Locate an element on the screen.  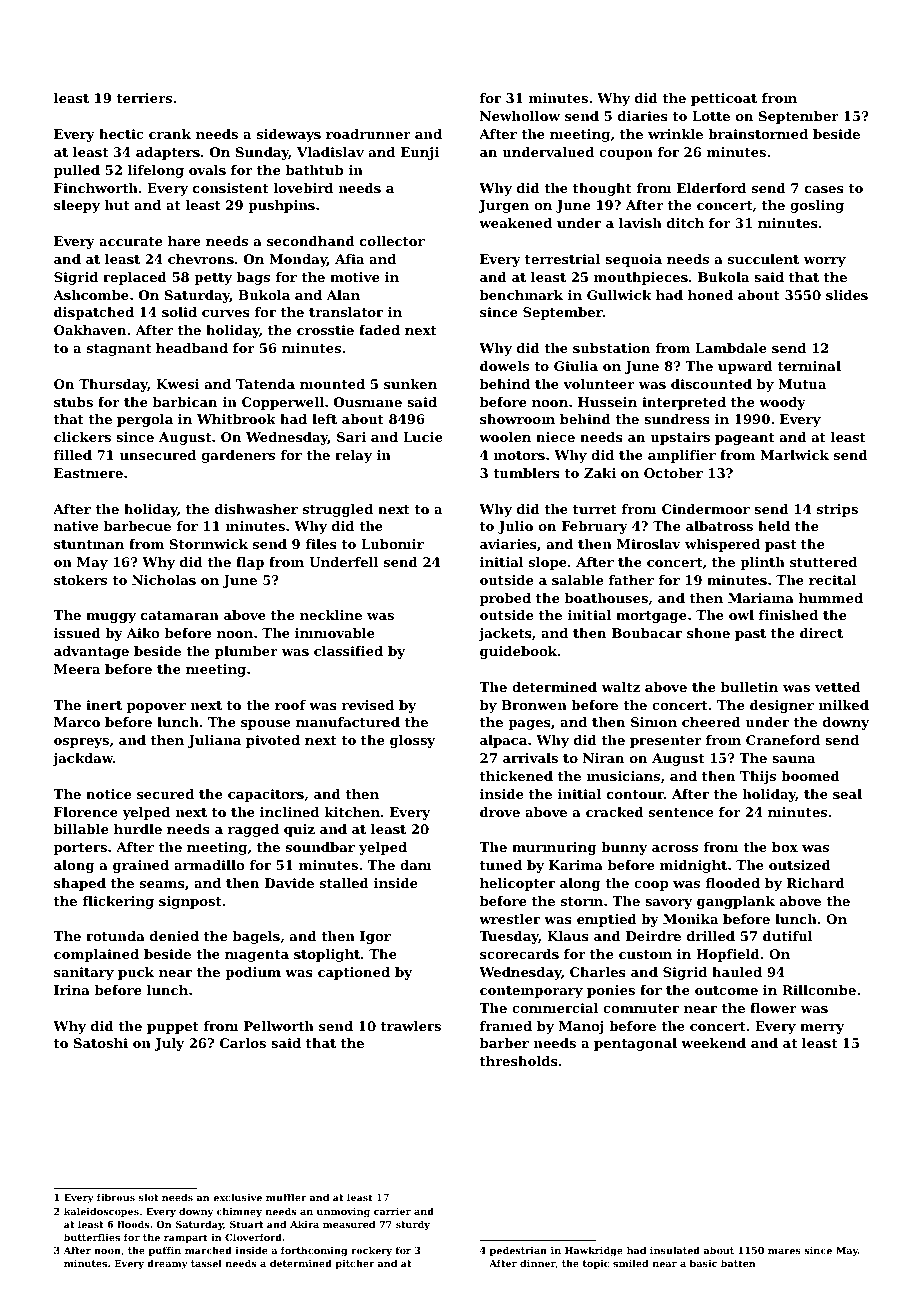
scorecards is located at coordinates (519, 954).
